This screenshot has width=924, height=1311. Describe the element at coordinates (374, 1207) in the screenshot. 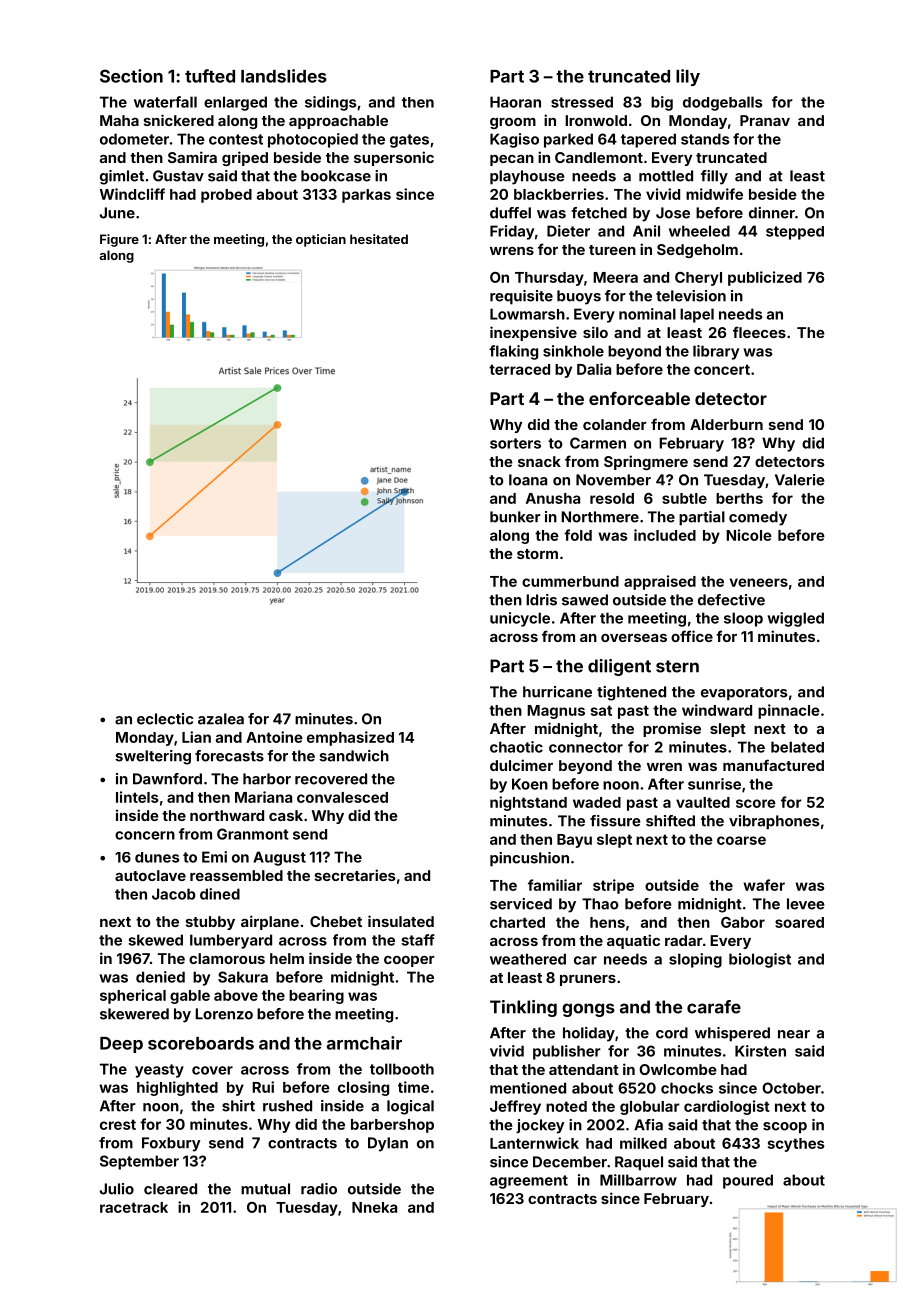

I see `Nneka` at that location.
